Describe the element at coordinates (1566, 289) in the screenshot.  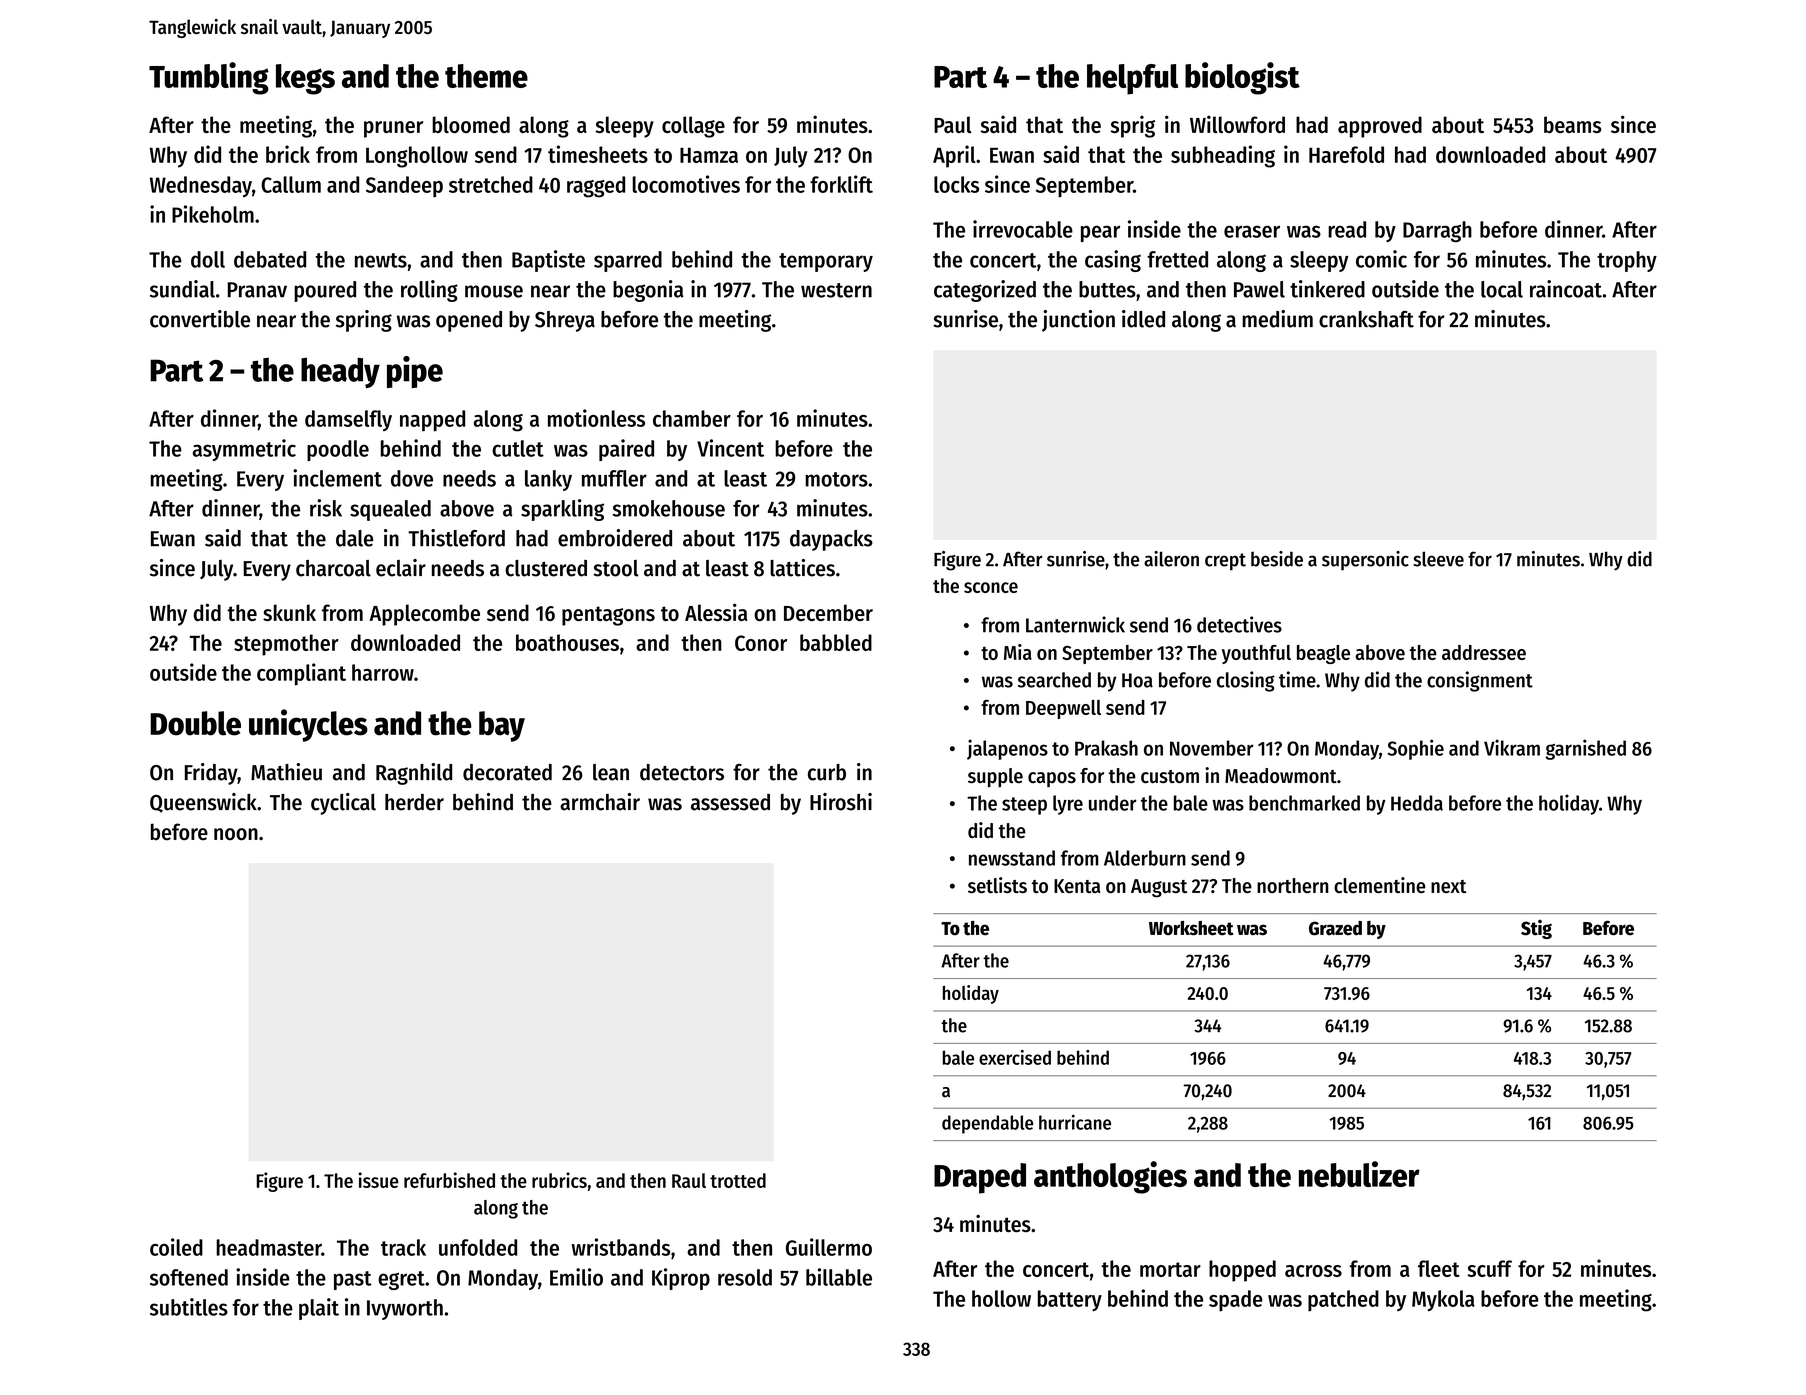
I see `raincoat` at that location.
